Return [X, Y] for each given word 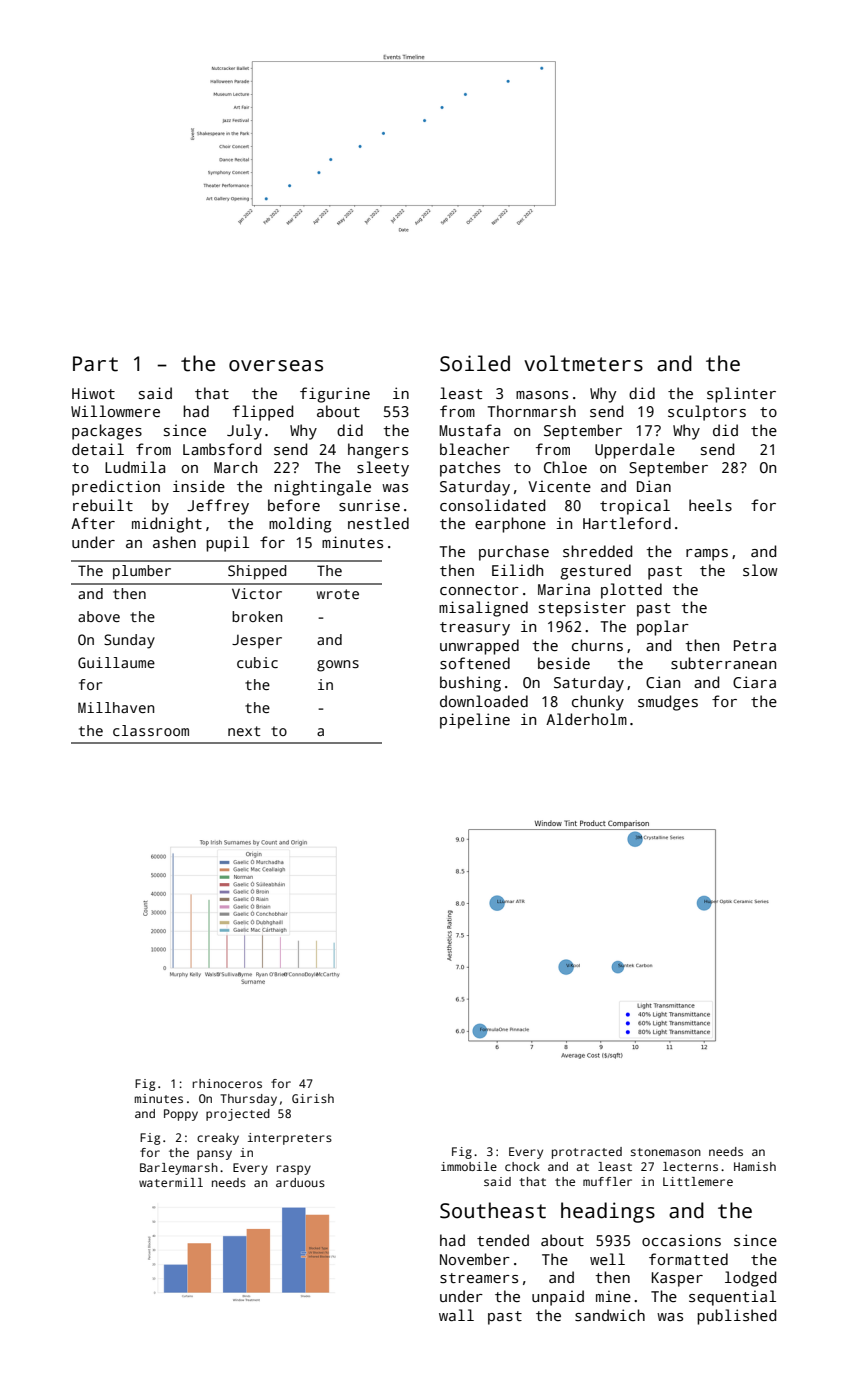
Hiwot [93, 393]
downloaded [484, 701]
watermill [171, 1182]
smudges [668, 703]
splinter [741, 395]
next [244, 731]
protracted [587, 1153]
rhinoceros [227, 1083]
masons [542, 395]
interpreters [290, 1139]
